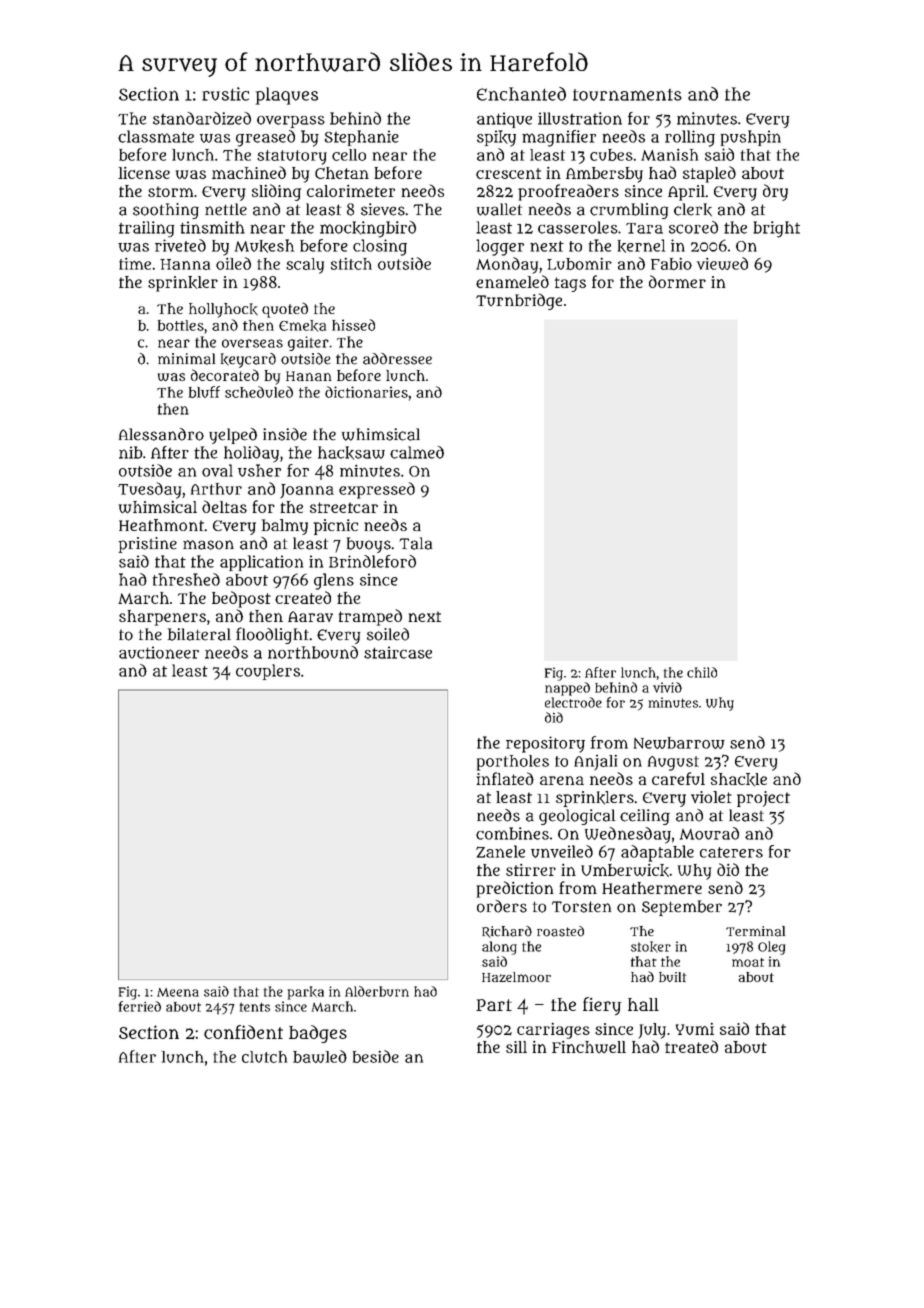 This screenshot has width=924, height=1308. What do you see at coordinates (186, 359) in the screenshot?
I see `minimal` at bounding box center [186, 359].
